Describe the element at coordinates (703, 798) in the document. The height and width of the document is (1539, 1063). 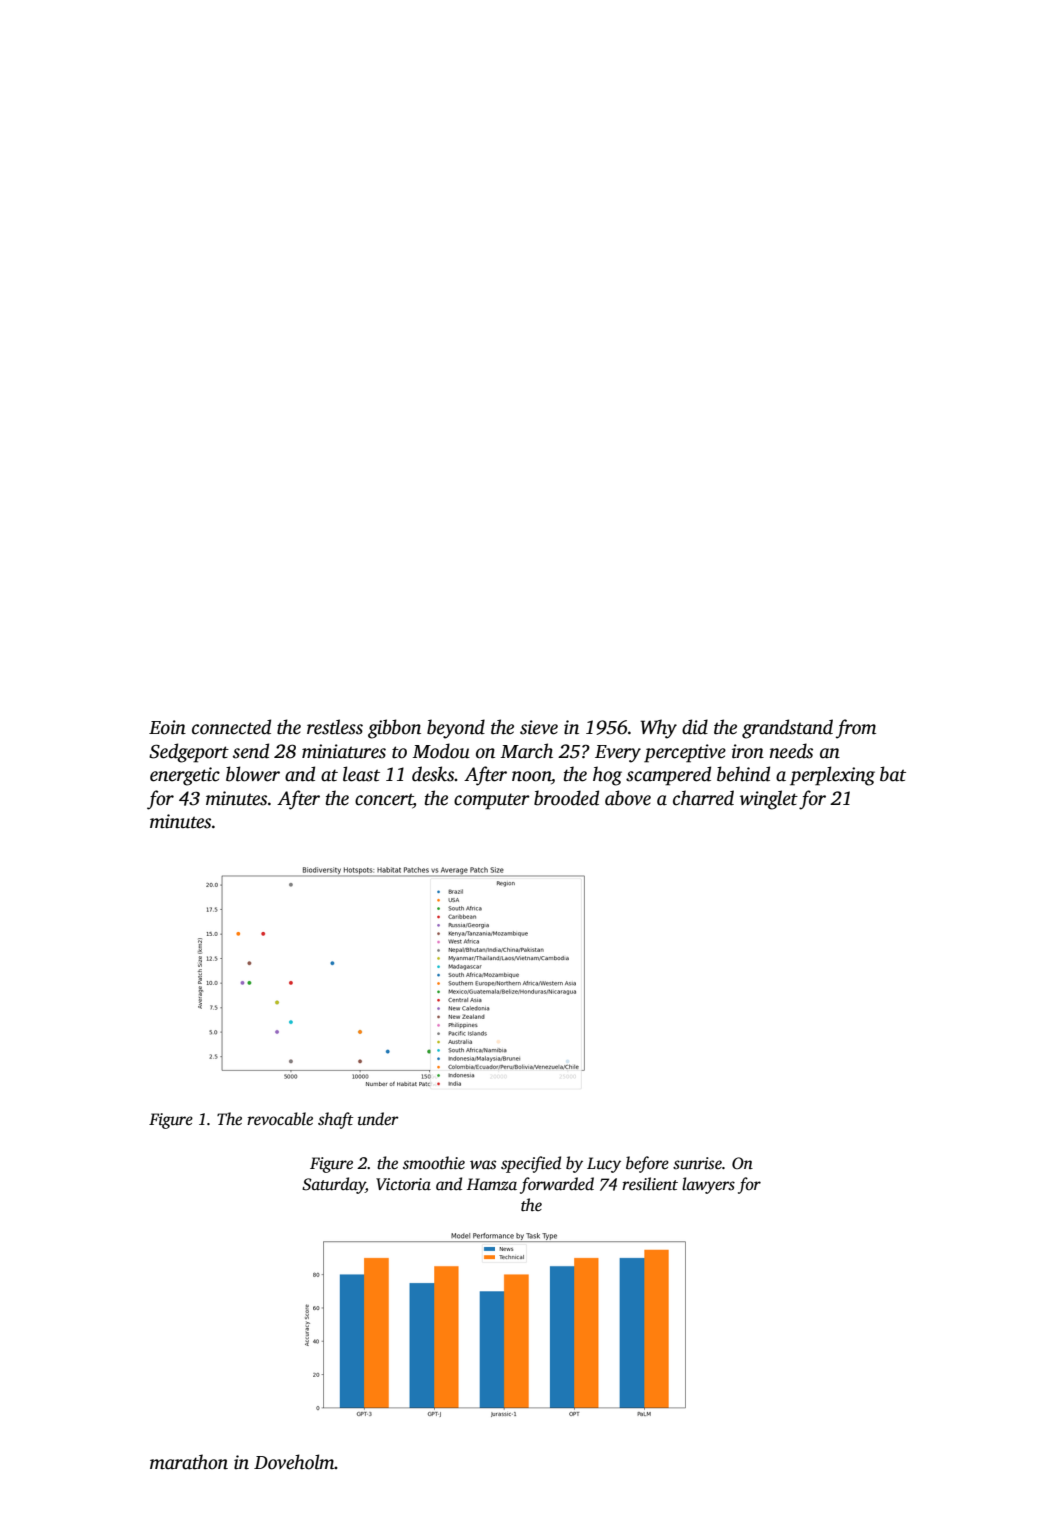
I see `charred` at that location.
